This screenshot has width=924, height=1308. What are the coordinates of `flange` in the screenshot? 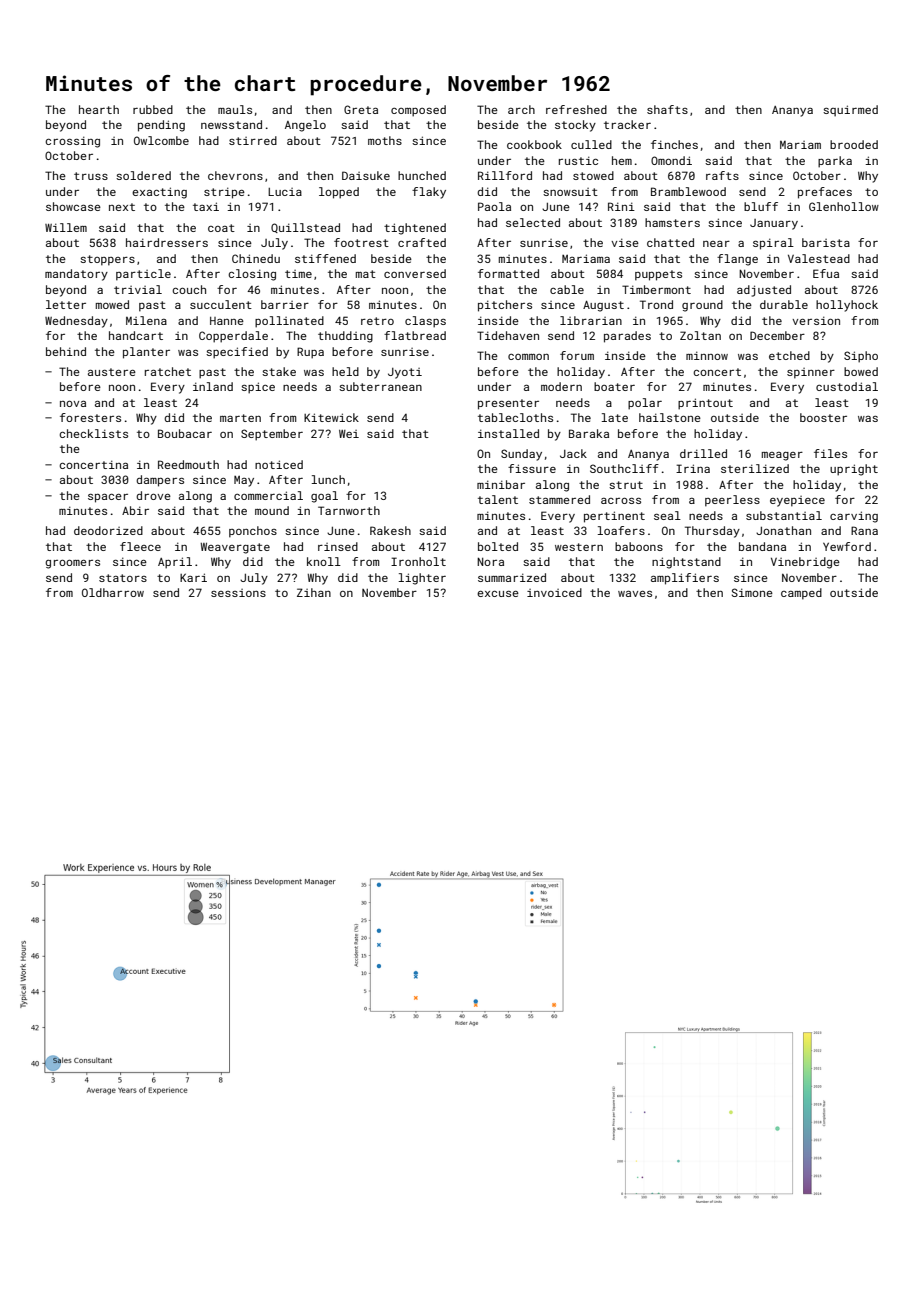 It's located at (737, 260).
